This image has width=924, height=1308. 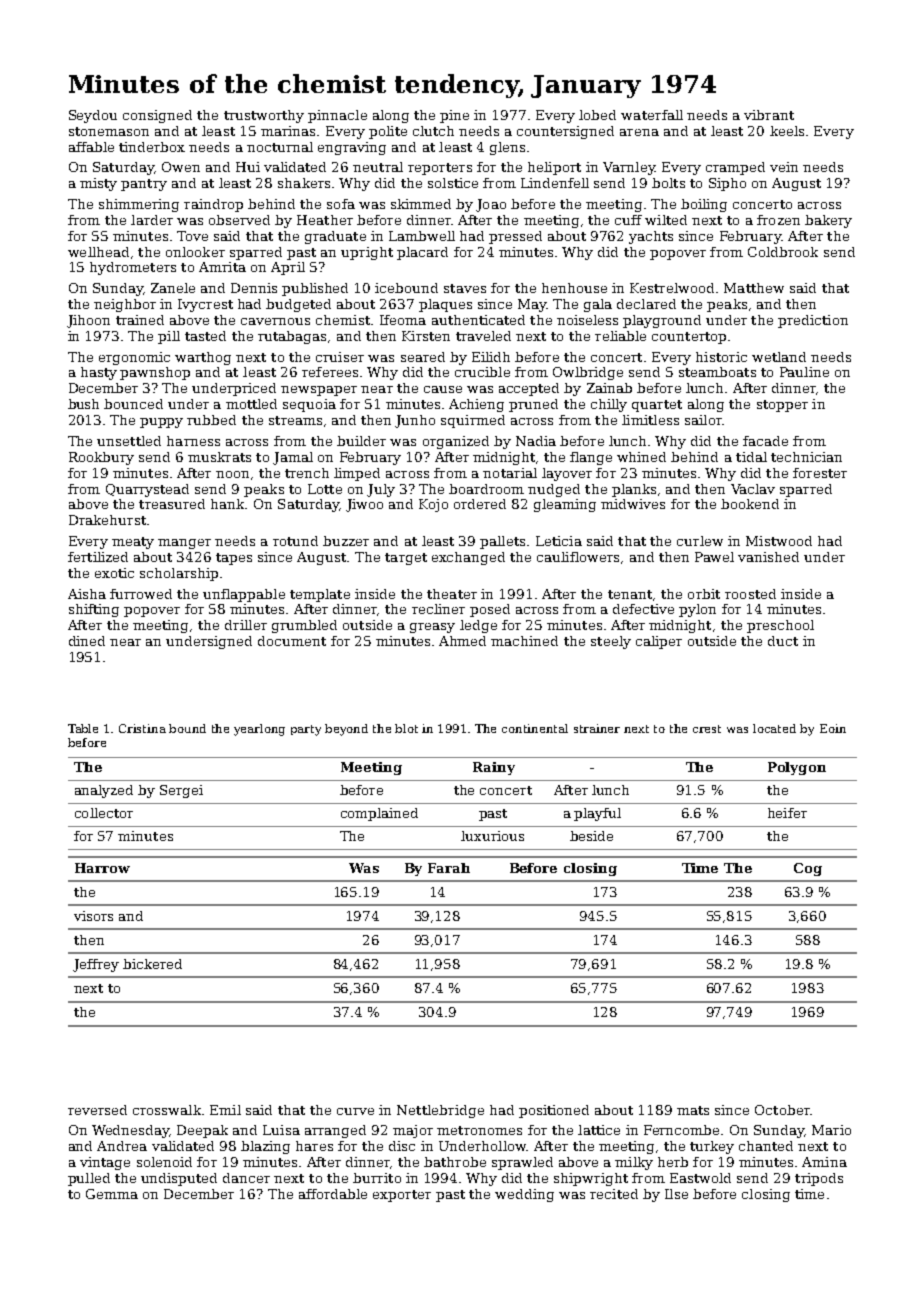 I want to click on burrito, so click(x=377, y=1178).
